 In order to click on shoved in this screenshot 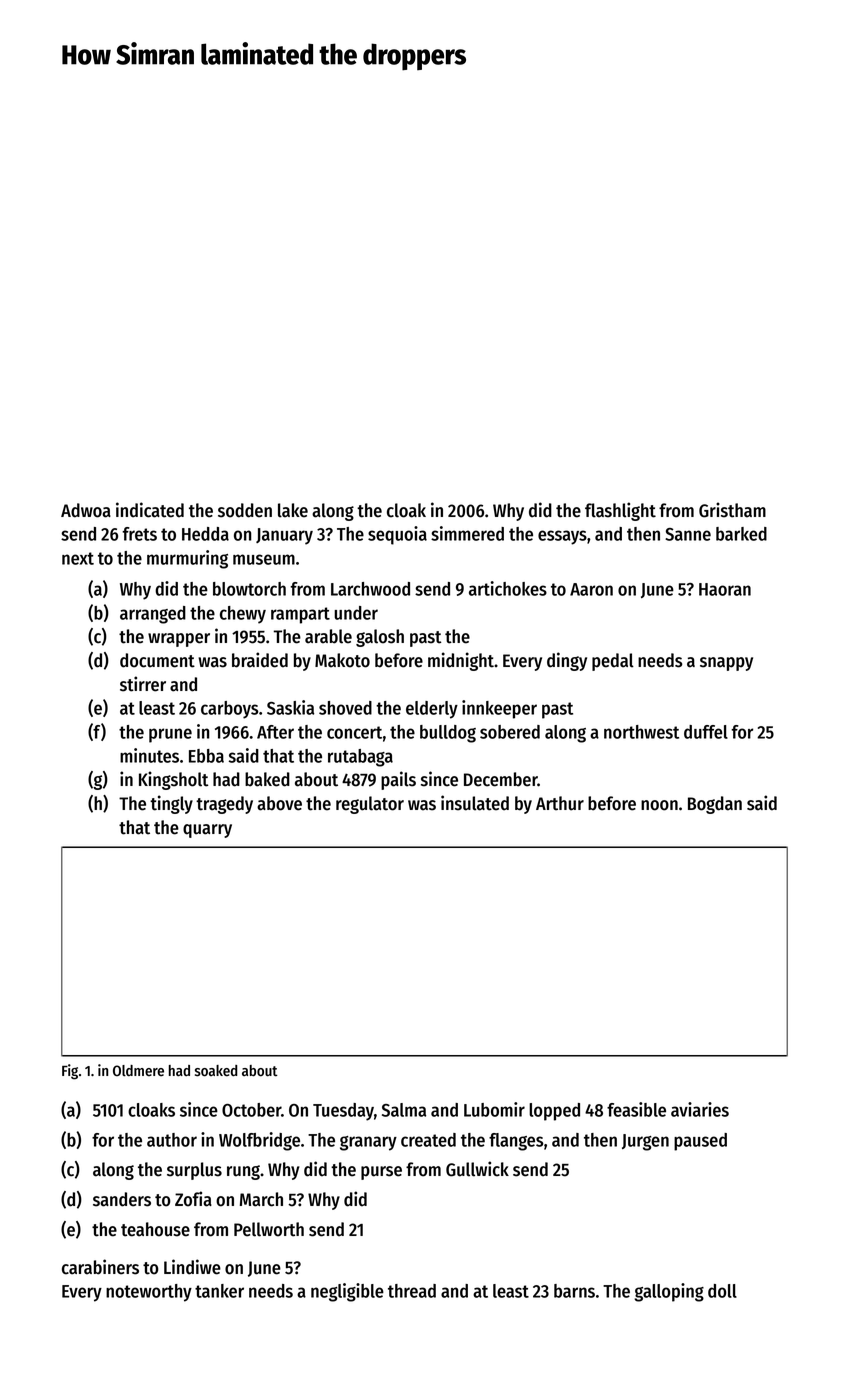, I will do `click(345, 708)`.
